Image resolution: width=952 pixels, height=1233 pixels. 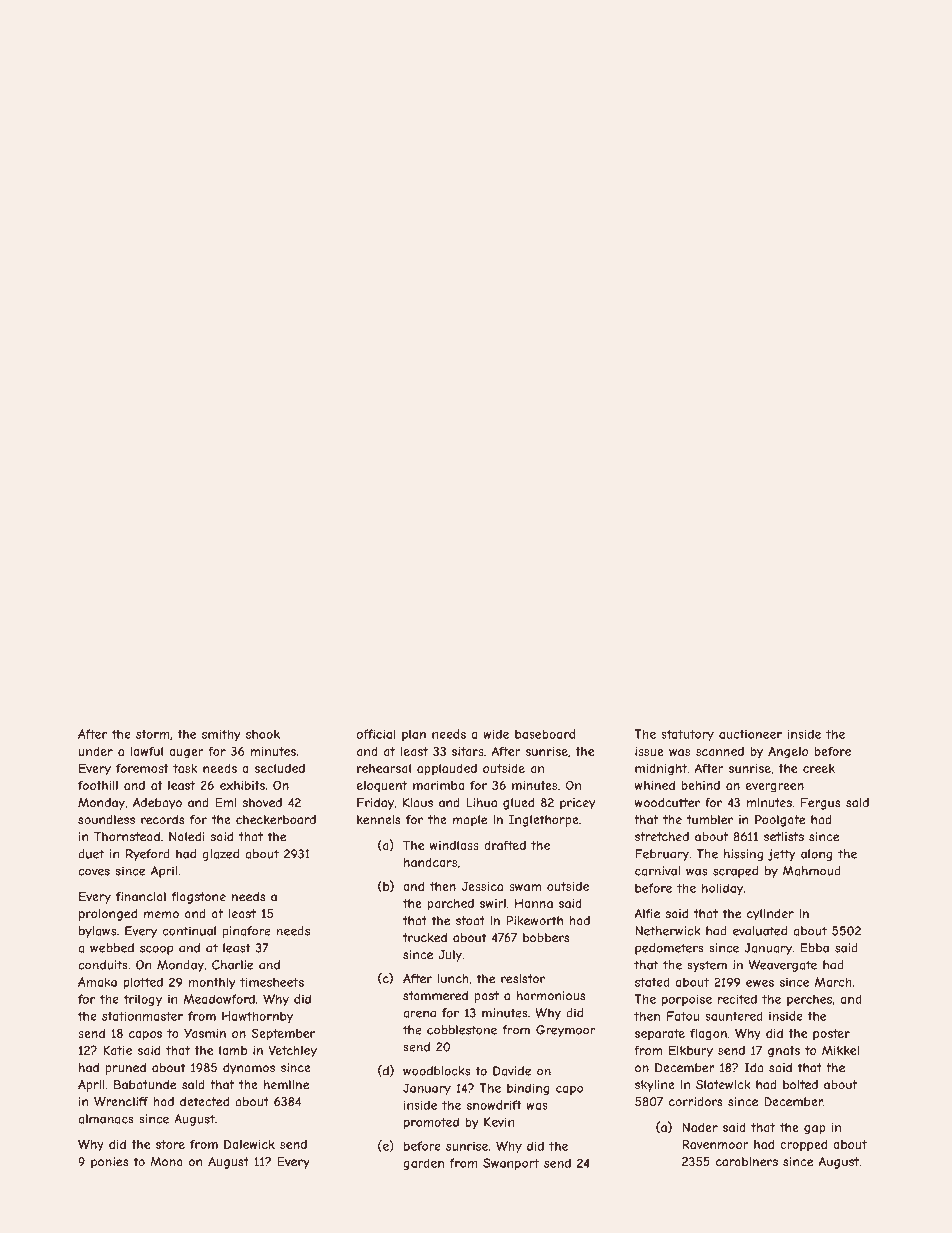 What do you see at coordinates (221, 735) in the image?
I see `smithy` at bounding box center [221, 735].
